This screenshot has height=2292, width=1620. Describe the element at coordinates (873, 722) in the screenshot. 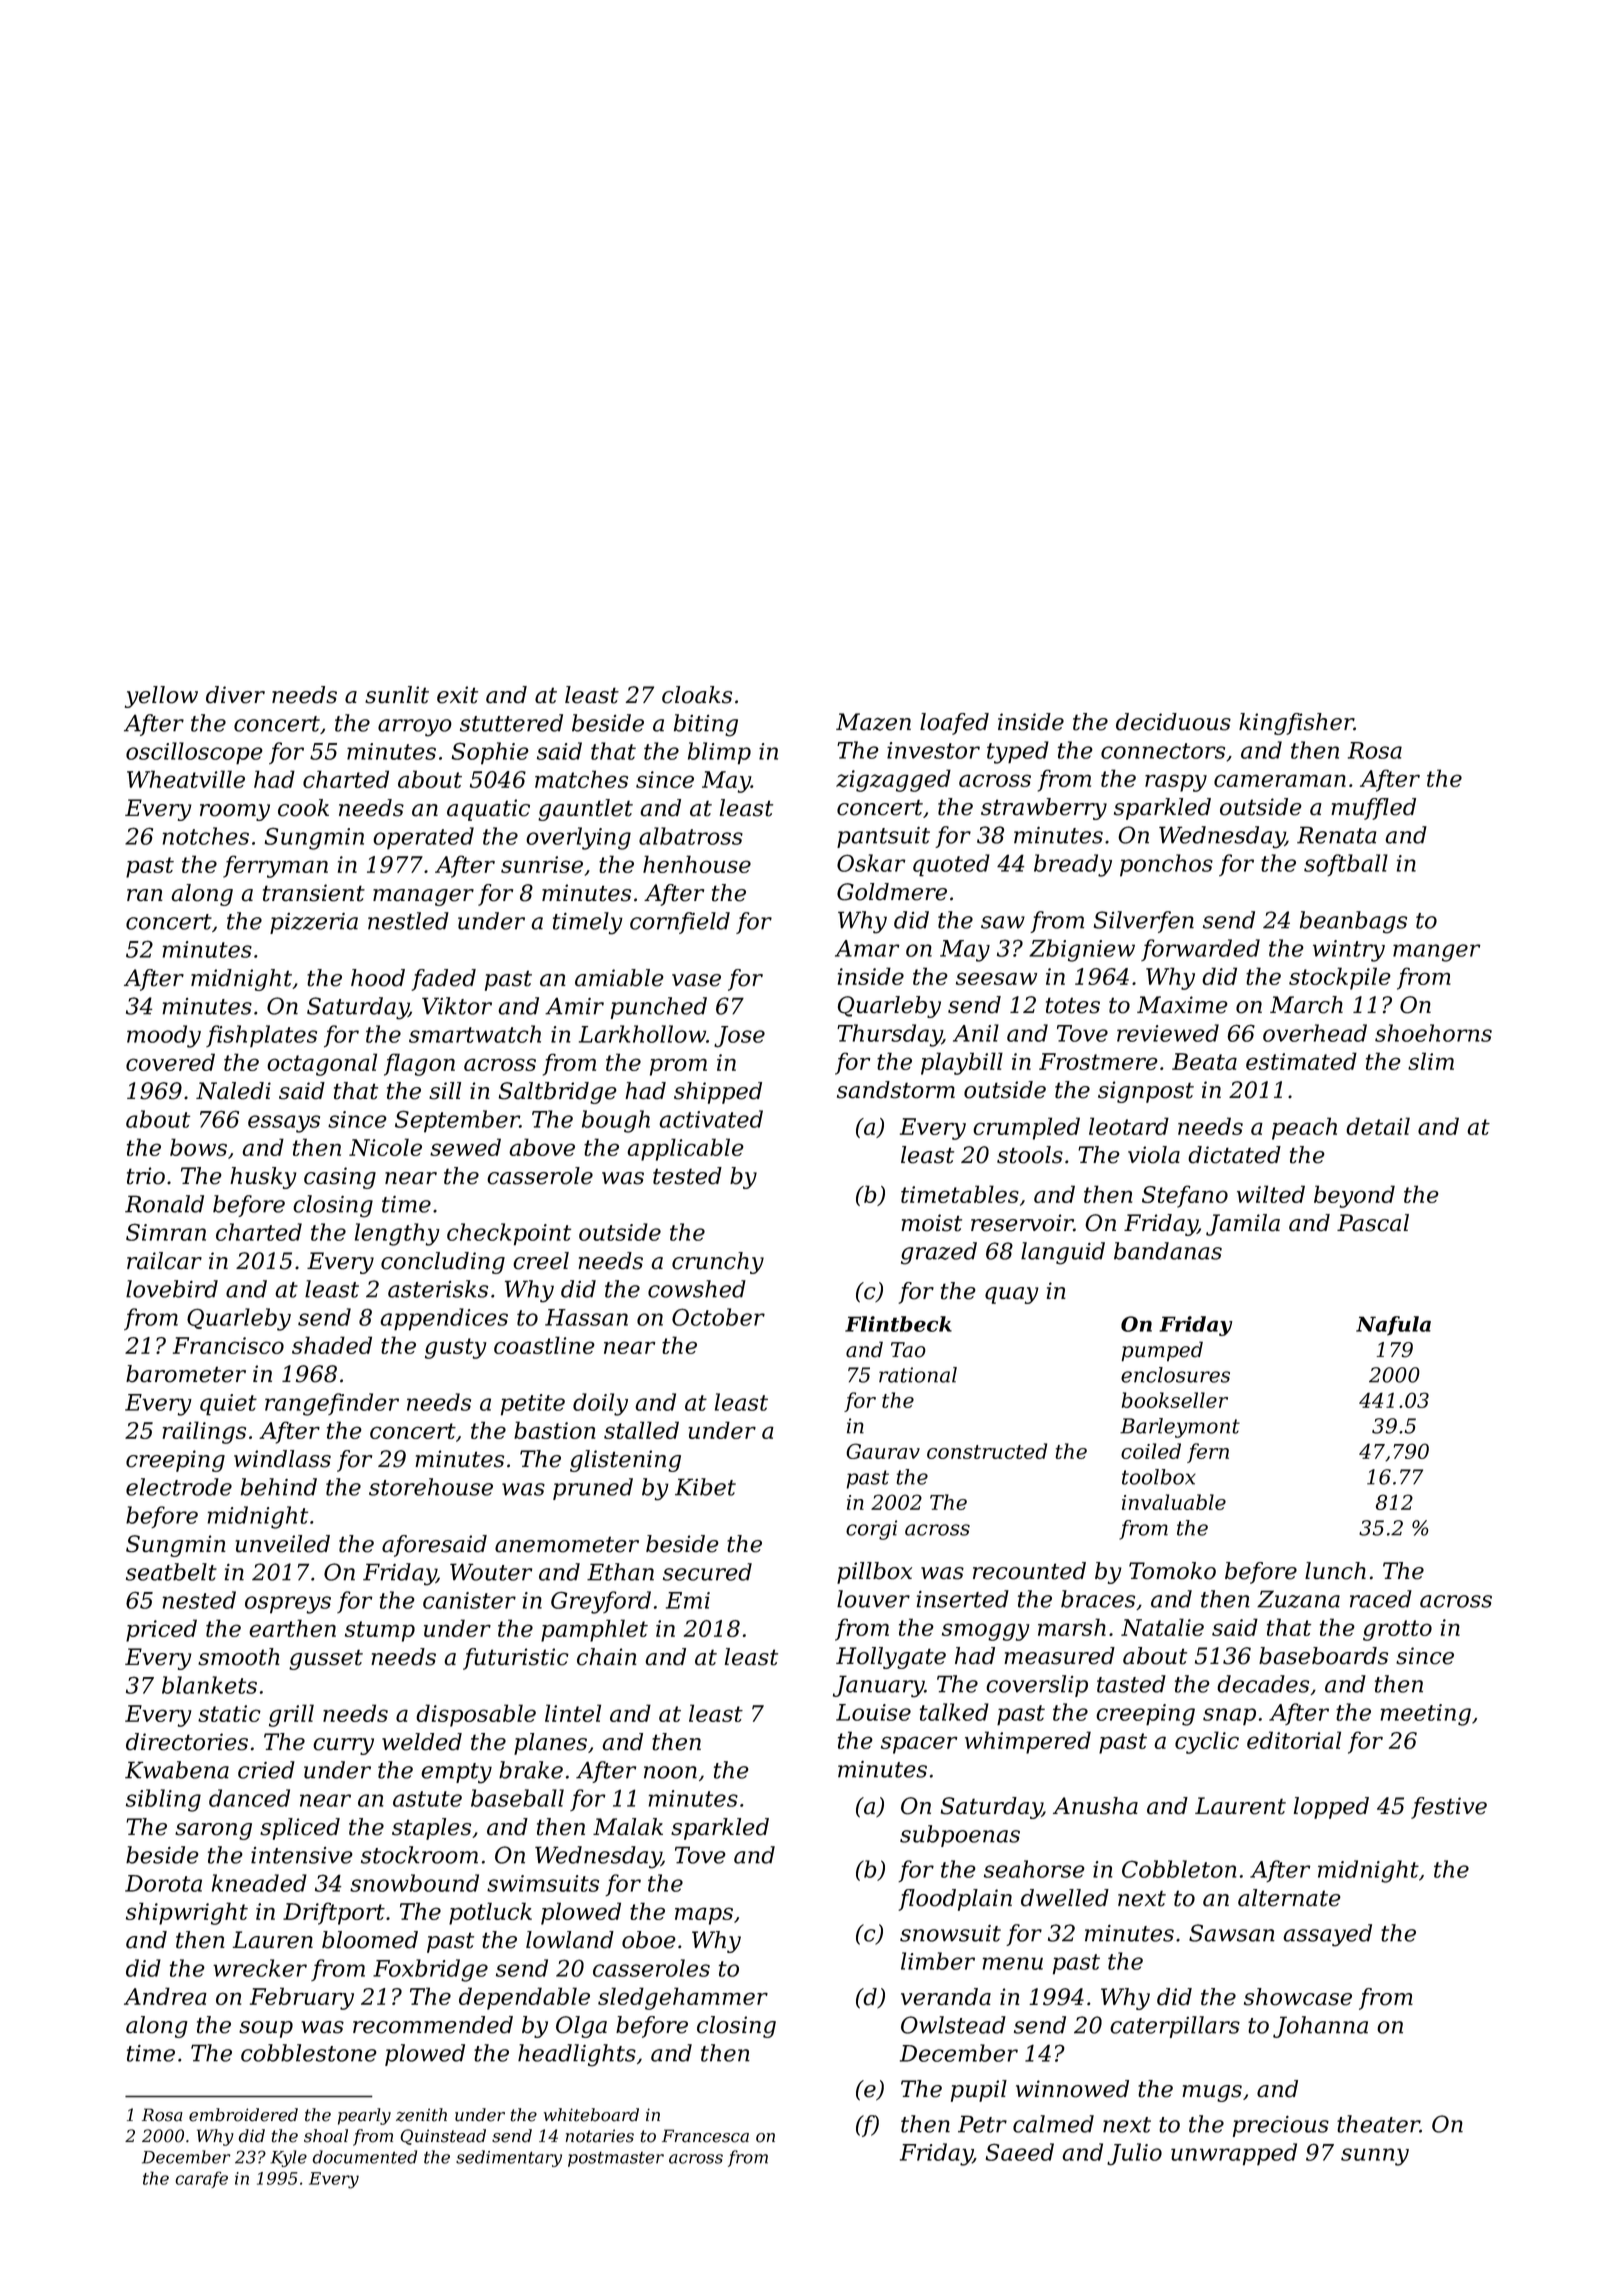

I see `Mazen` at that location.
